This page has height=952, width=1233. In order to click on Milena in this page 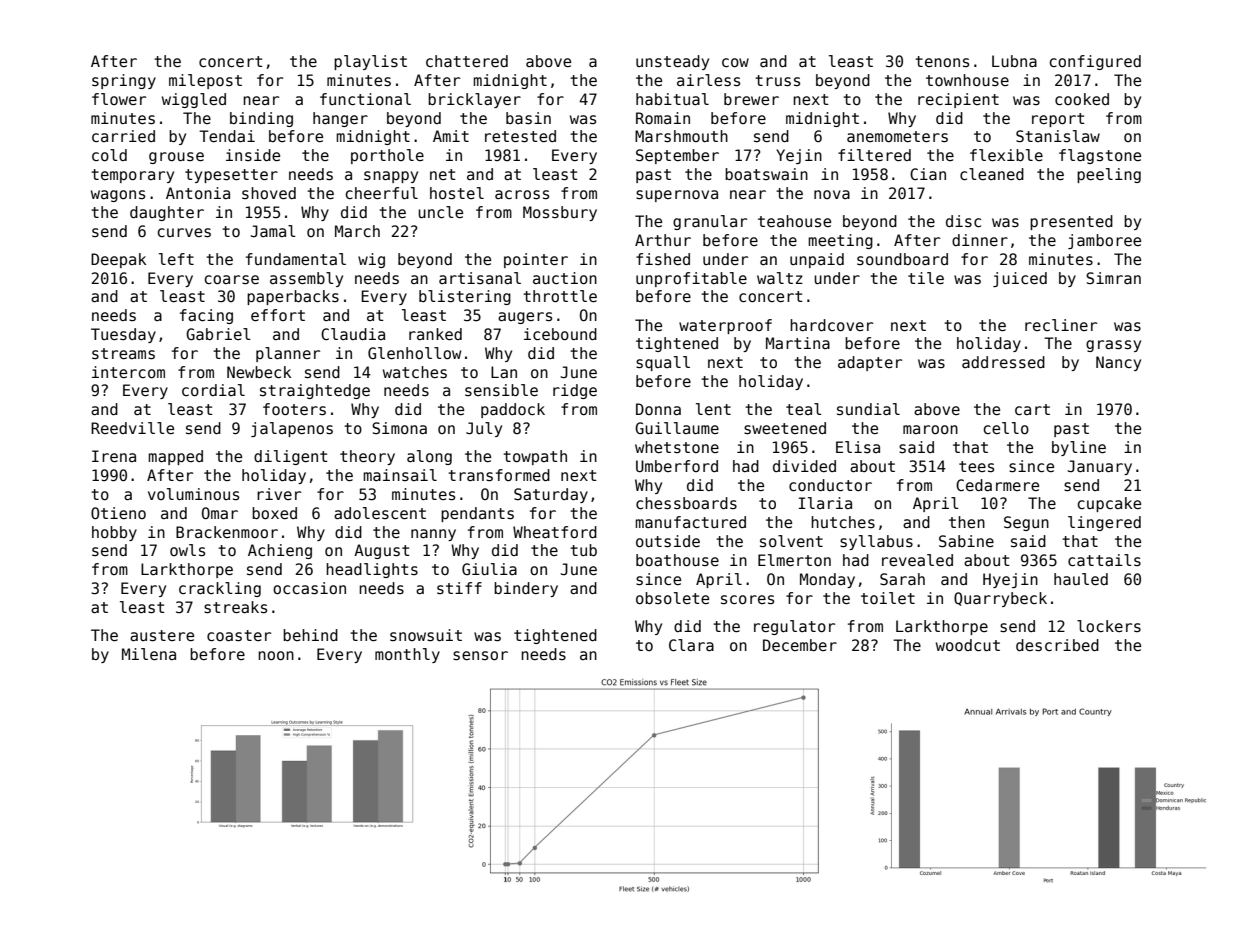, I will do `click(149, 654)`.
